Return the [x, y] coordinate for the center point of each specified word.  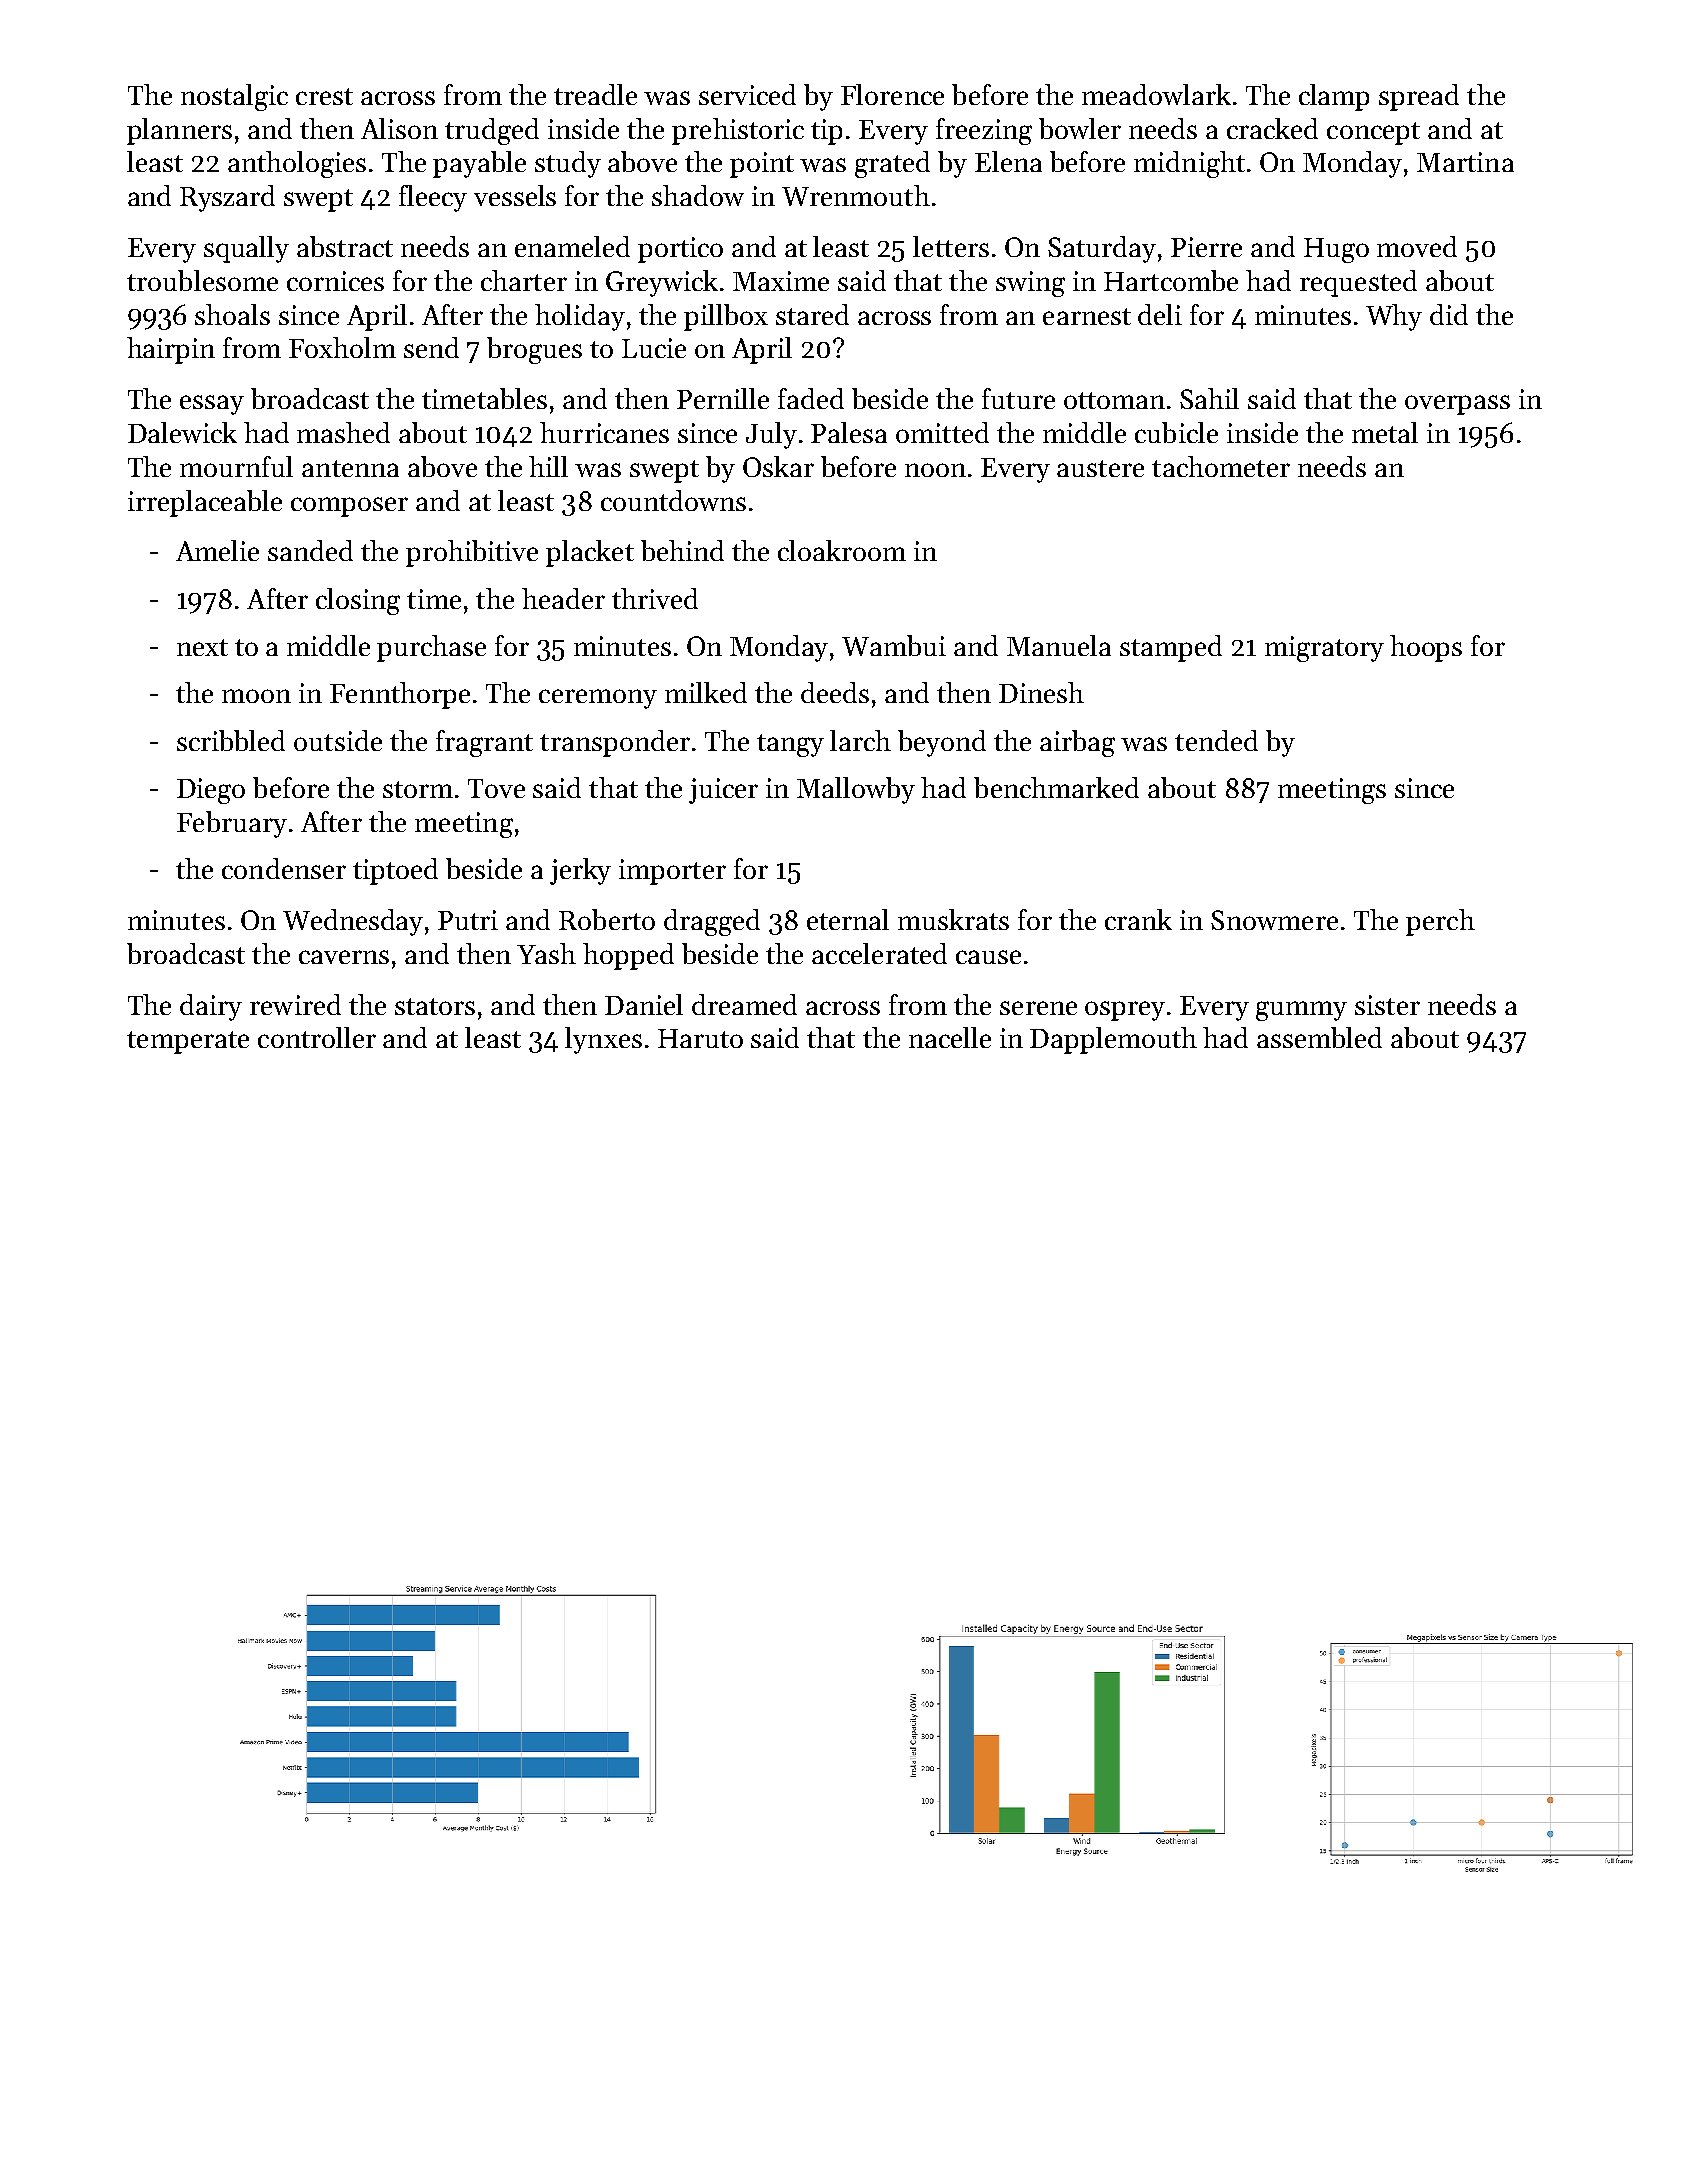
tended [1216, 740]
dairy [211, 1007]
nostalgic [234, 97]
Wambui [894, 645]
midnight [1189, 164]
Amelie [217, 550]
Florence [892, 94]
